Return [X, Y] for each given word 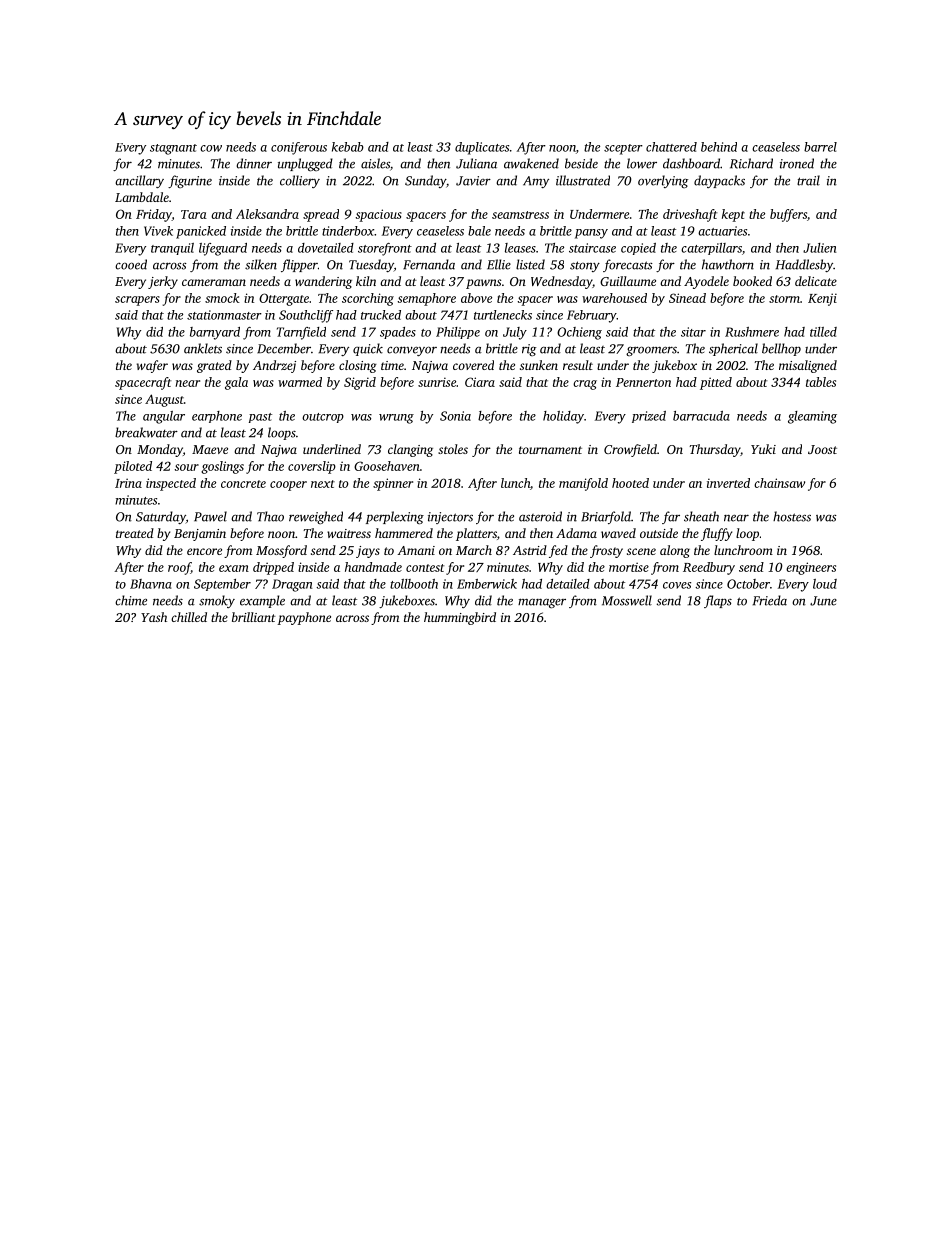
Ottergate [284, 299]
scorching [368, 299]
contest [425, 568]
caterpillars [711, 249]
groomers [651, 351]
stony [585, 266]
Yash [154, 617]
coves [677, 585]
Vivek [158, 231]
